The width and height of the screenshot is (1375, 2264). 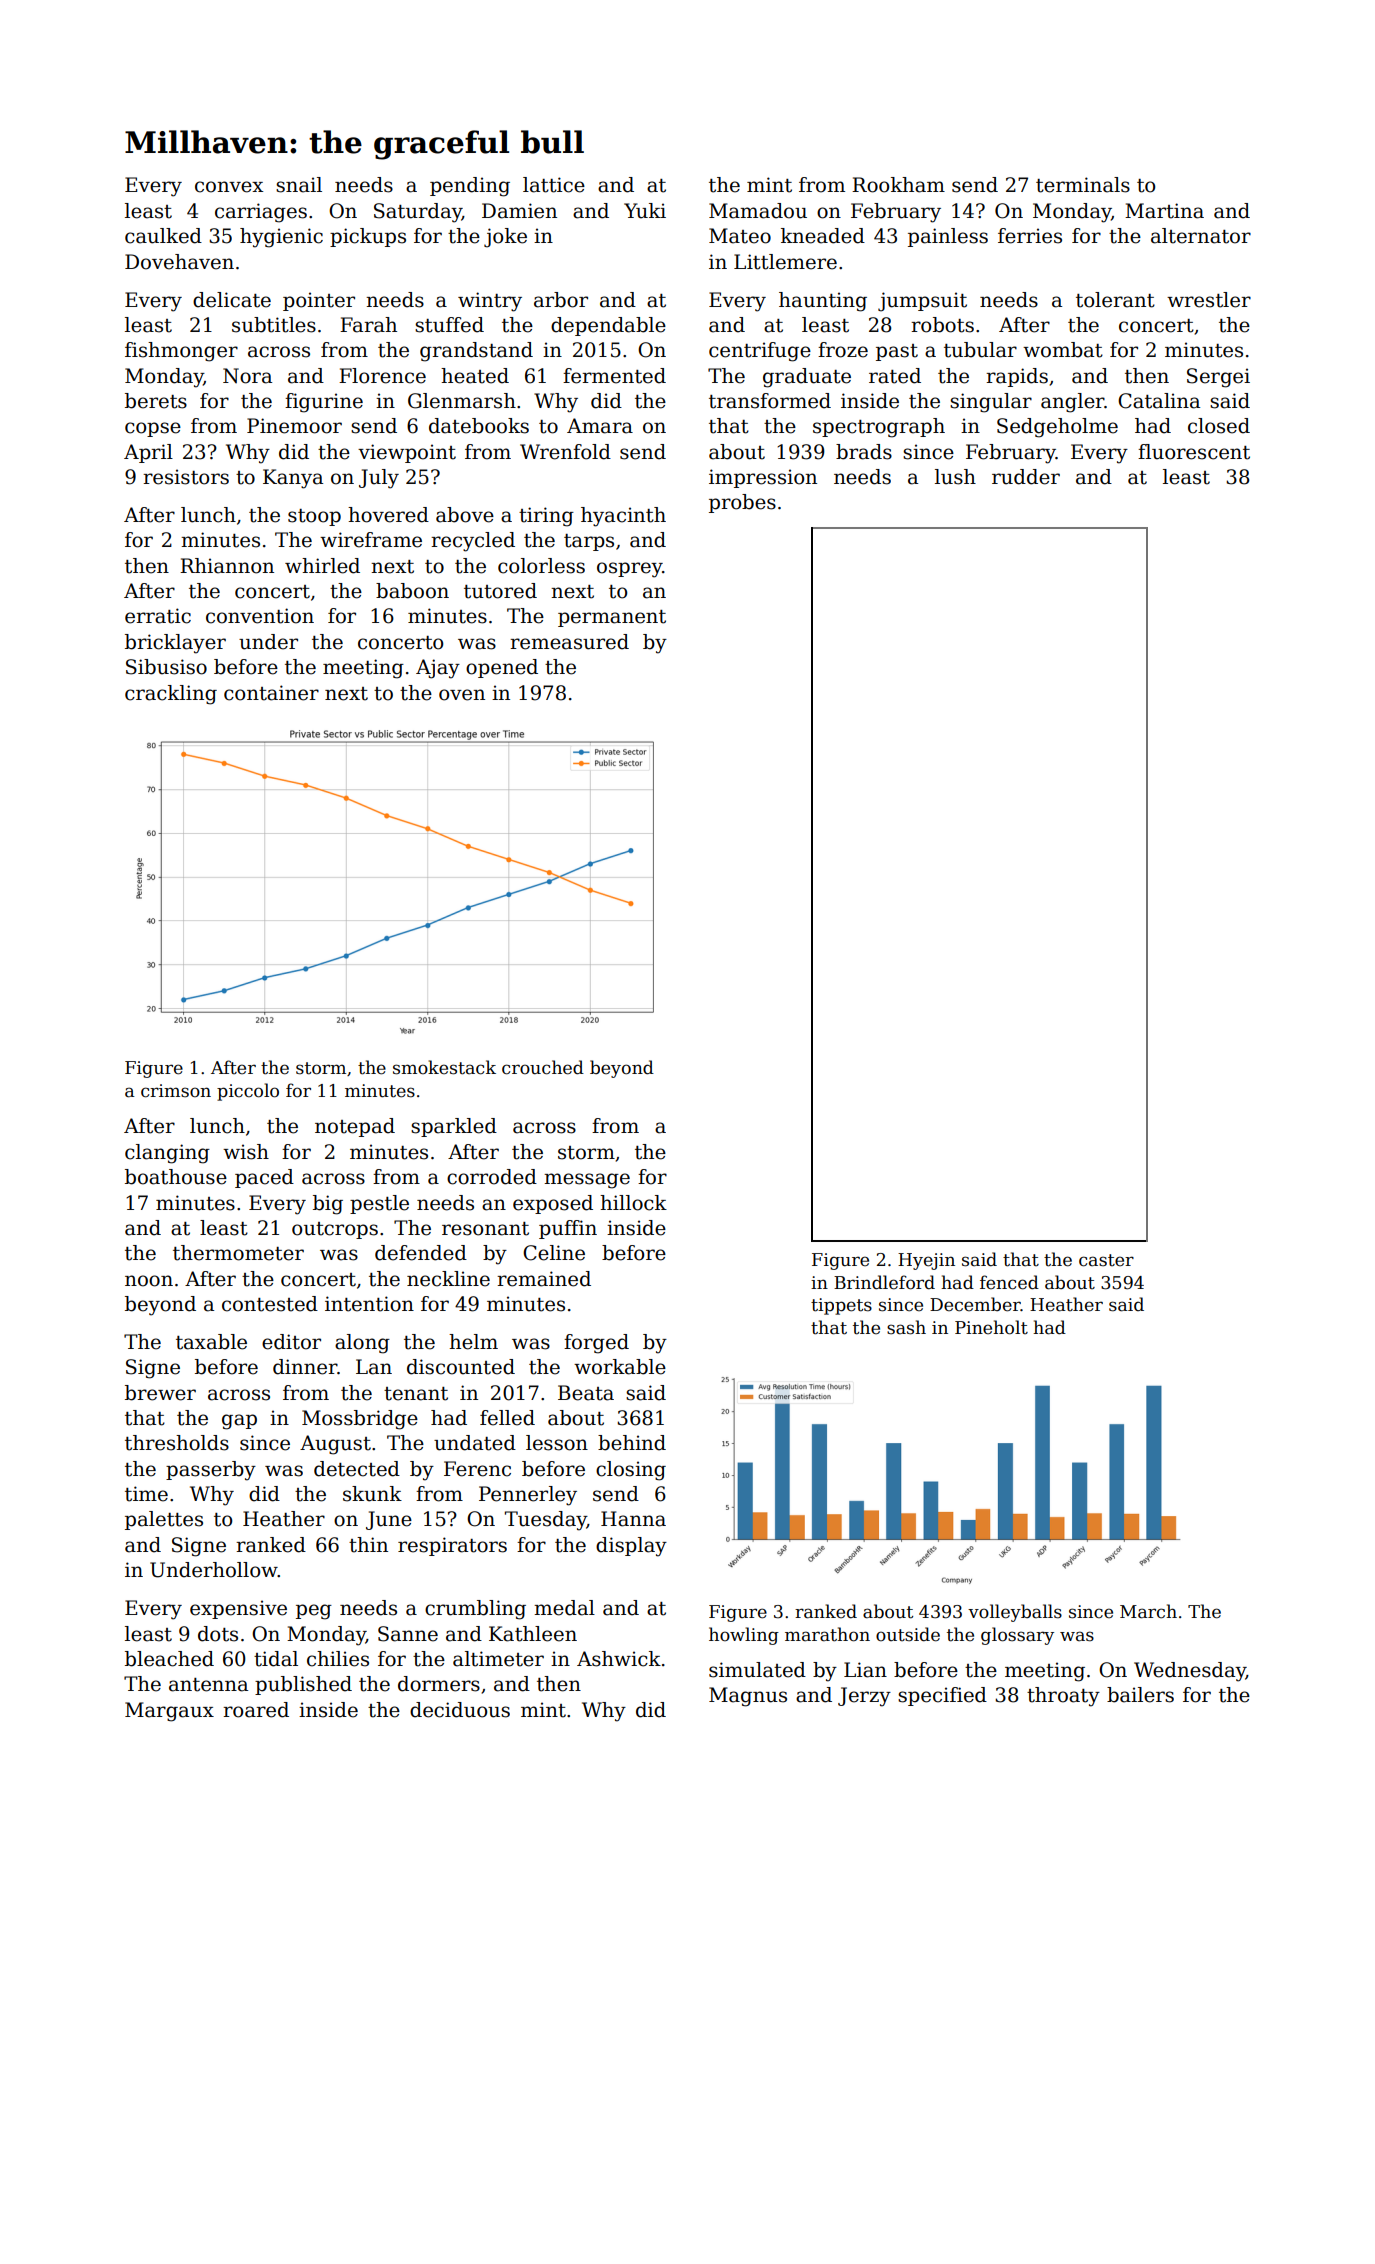 What do you see at coordinates (645, 211) in the screenshot?
I see `Yuki` at bounding box center [645, 211].
